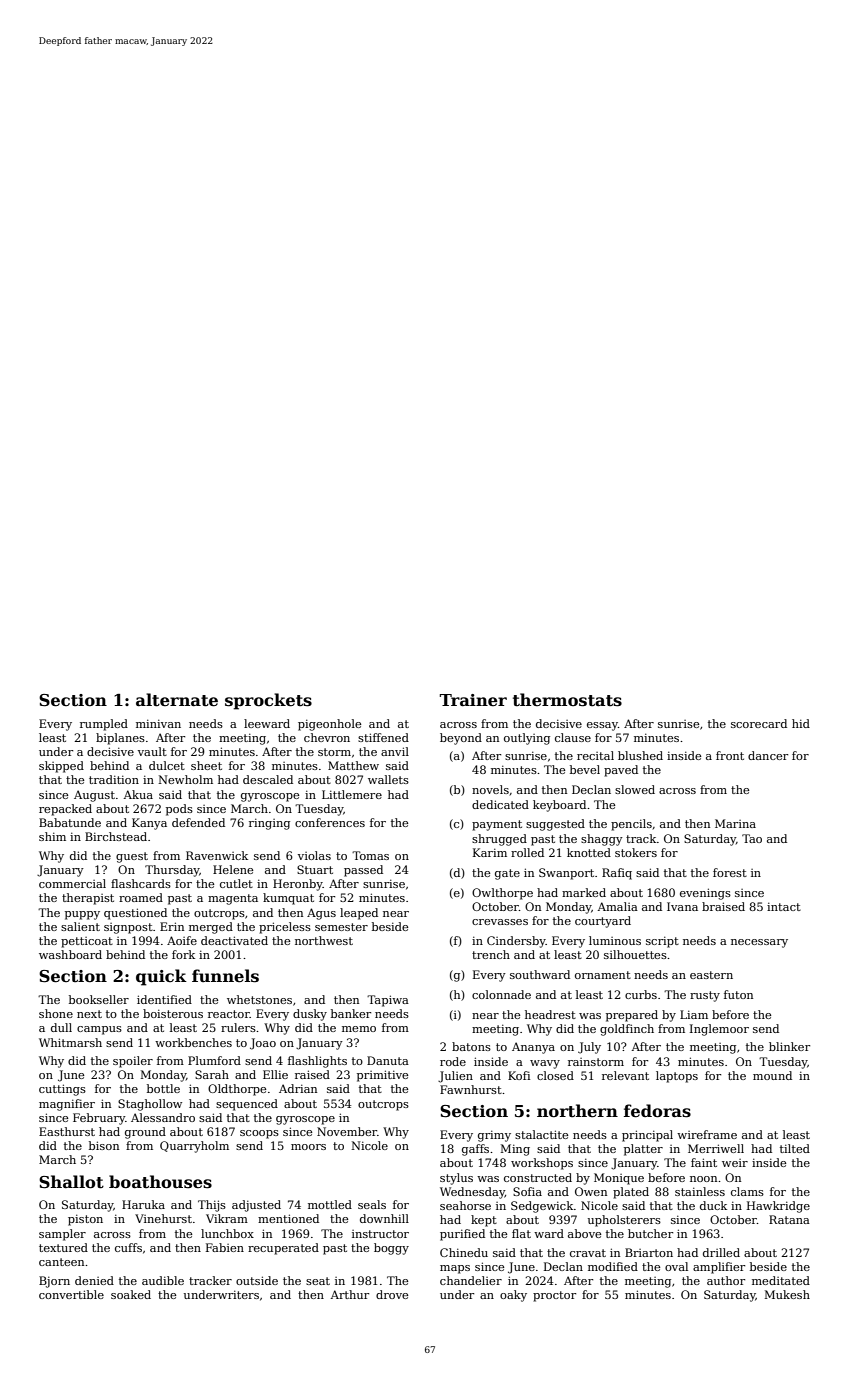 The width and height of the screenshot is (849, 1400). Describe the element at coordinates (177, 700) in the screenshot. I see `alternate` at that location.
